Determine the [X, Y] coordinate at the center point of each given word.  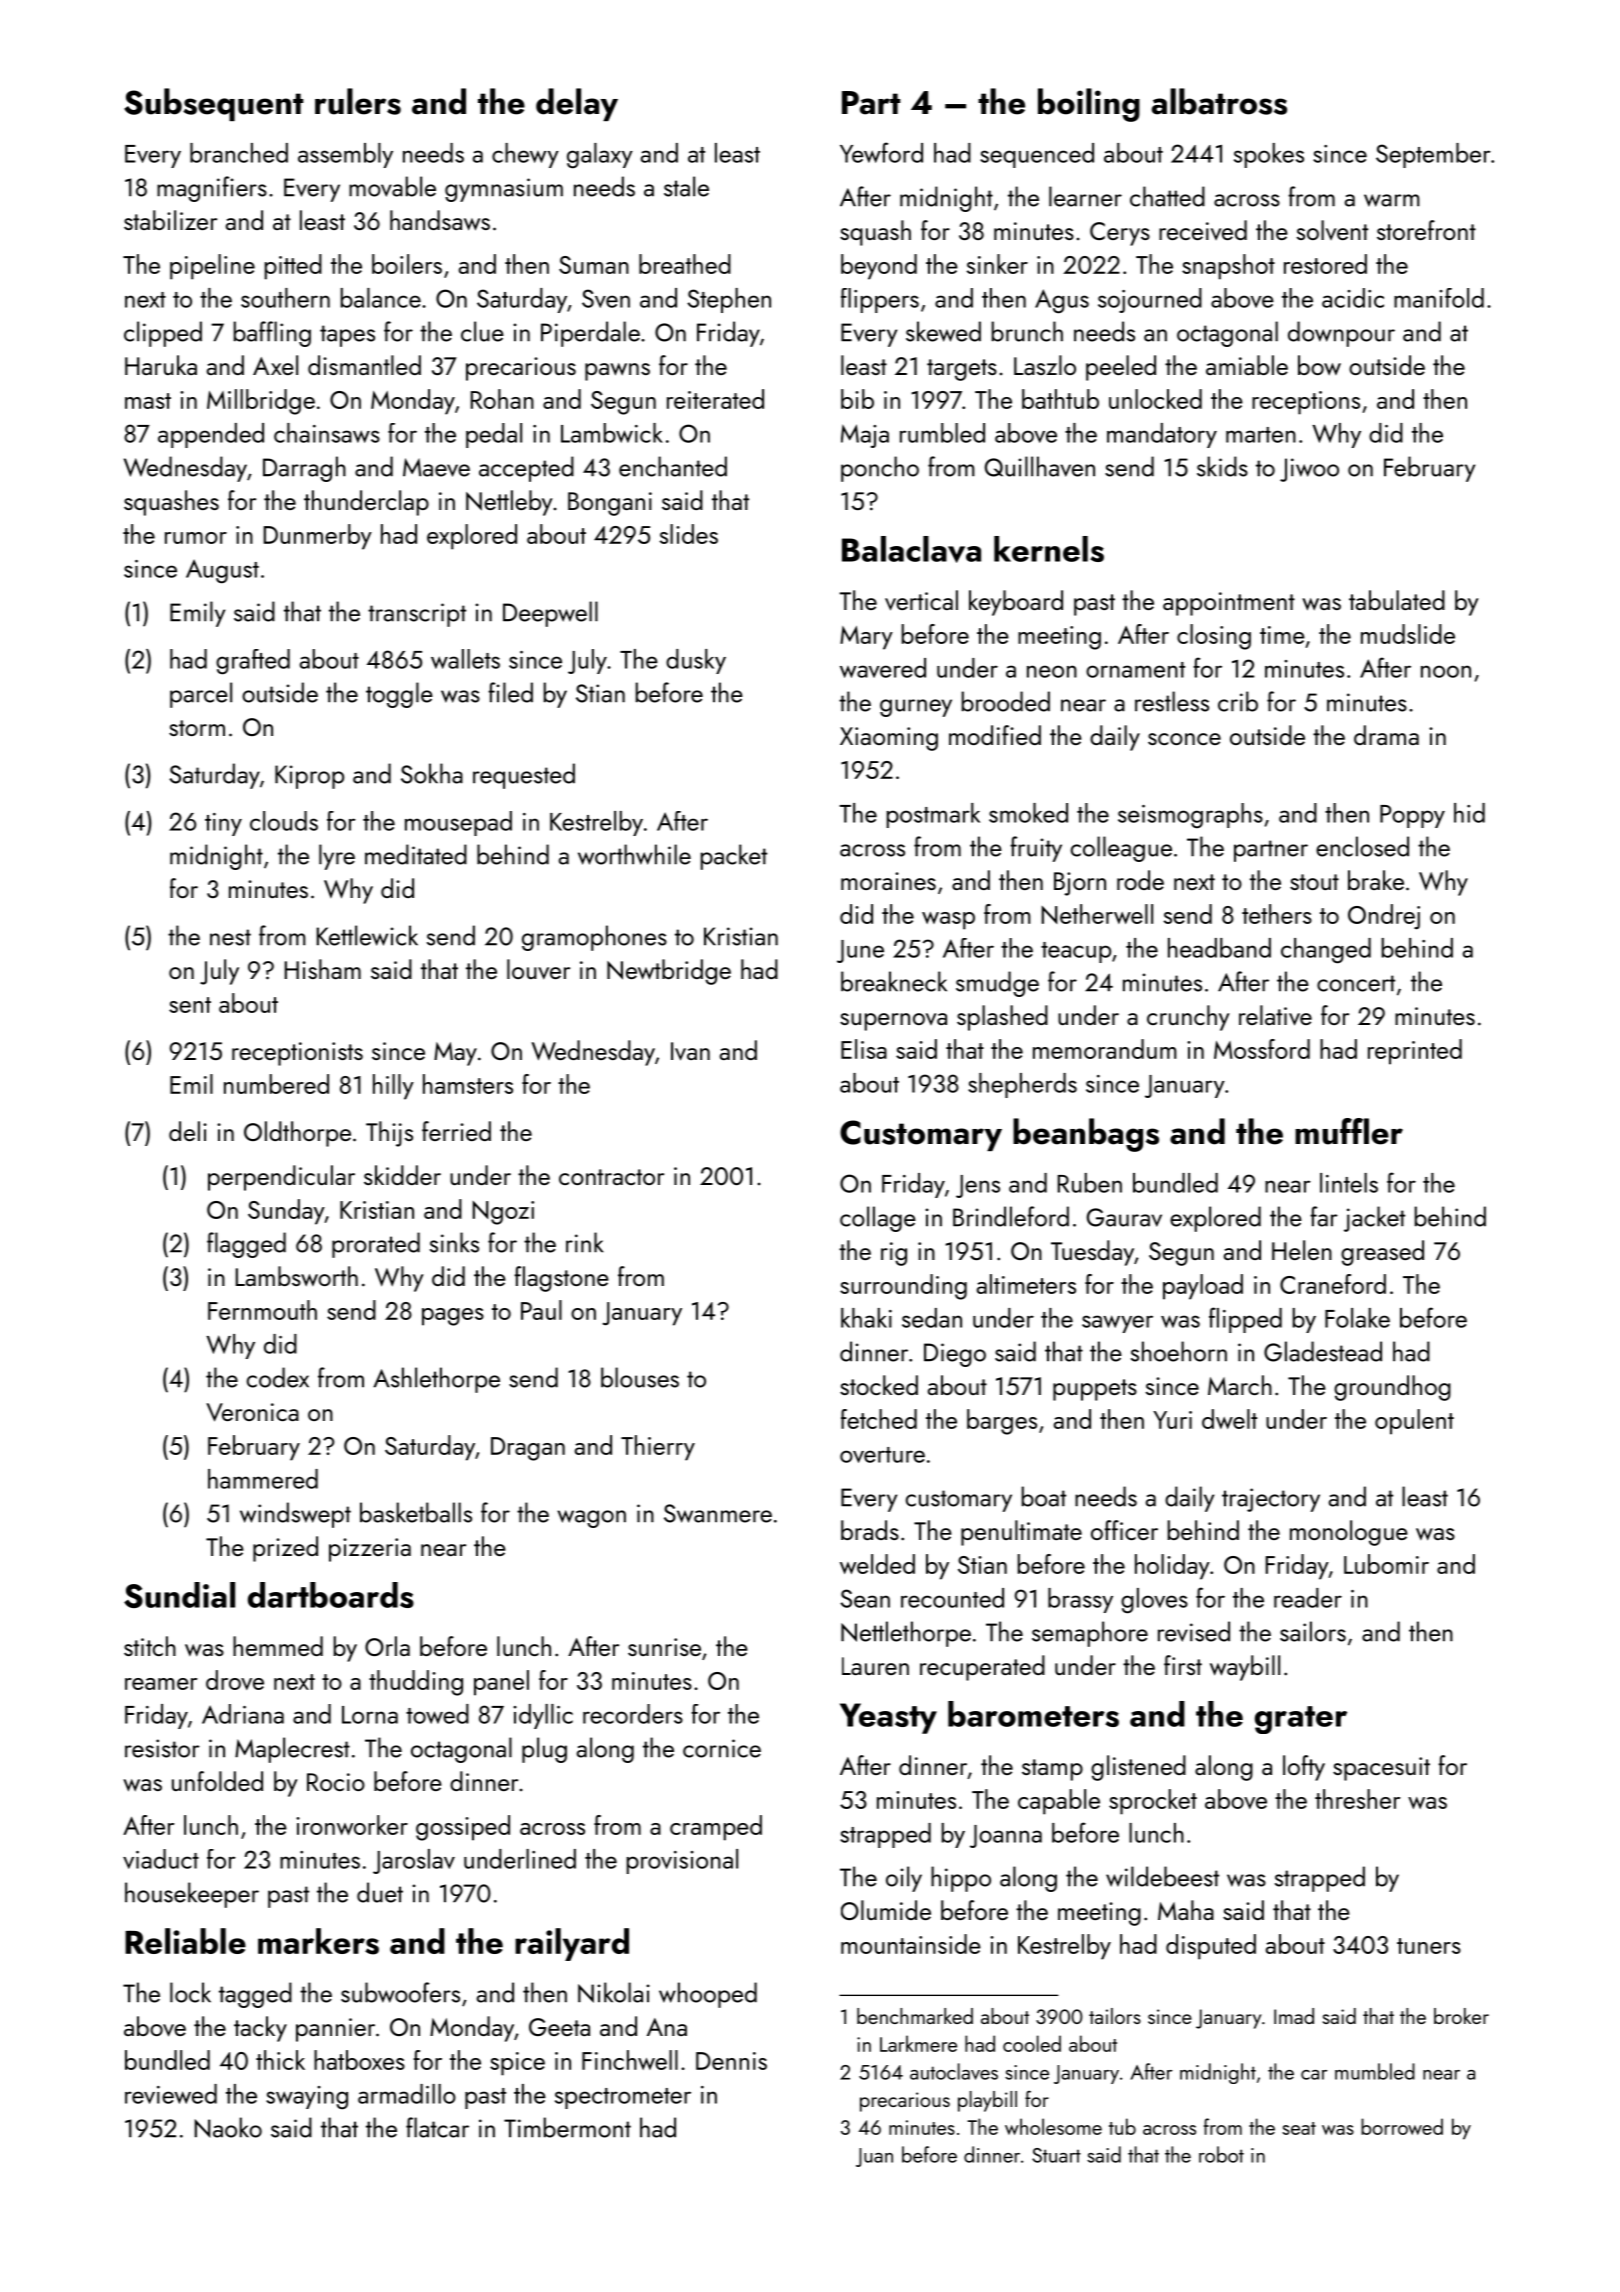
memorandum [1105, 1049]
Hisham [323, 969]
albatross [1219, 101]
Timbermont [567, 2127]
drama [1386, 735]
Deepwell [550, 614]
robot [1221, 2154]
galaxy [600, 156]
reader [1308, 1598]
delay [577, 104]
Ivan [690, 1051]
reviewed [171, 2094]
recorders [633, 1714]
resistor [162, 1748]
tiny [223, 824]
